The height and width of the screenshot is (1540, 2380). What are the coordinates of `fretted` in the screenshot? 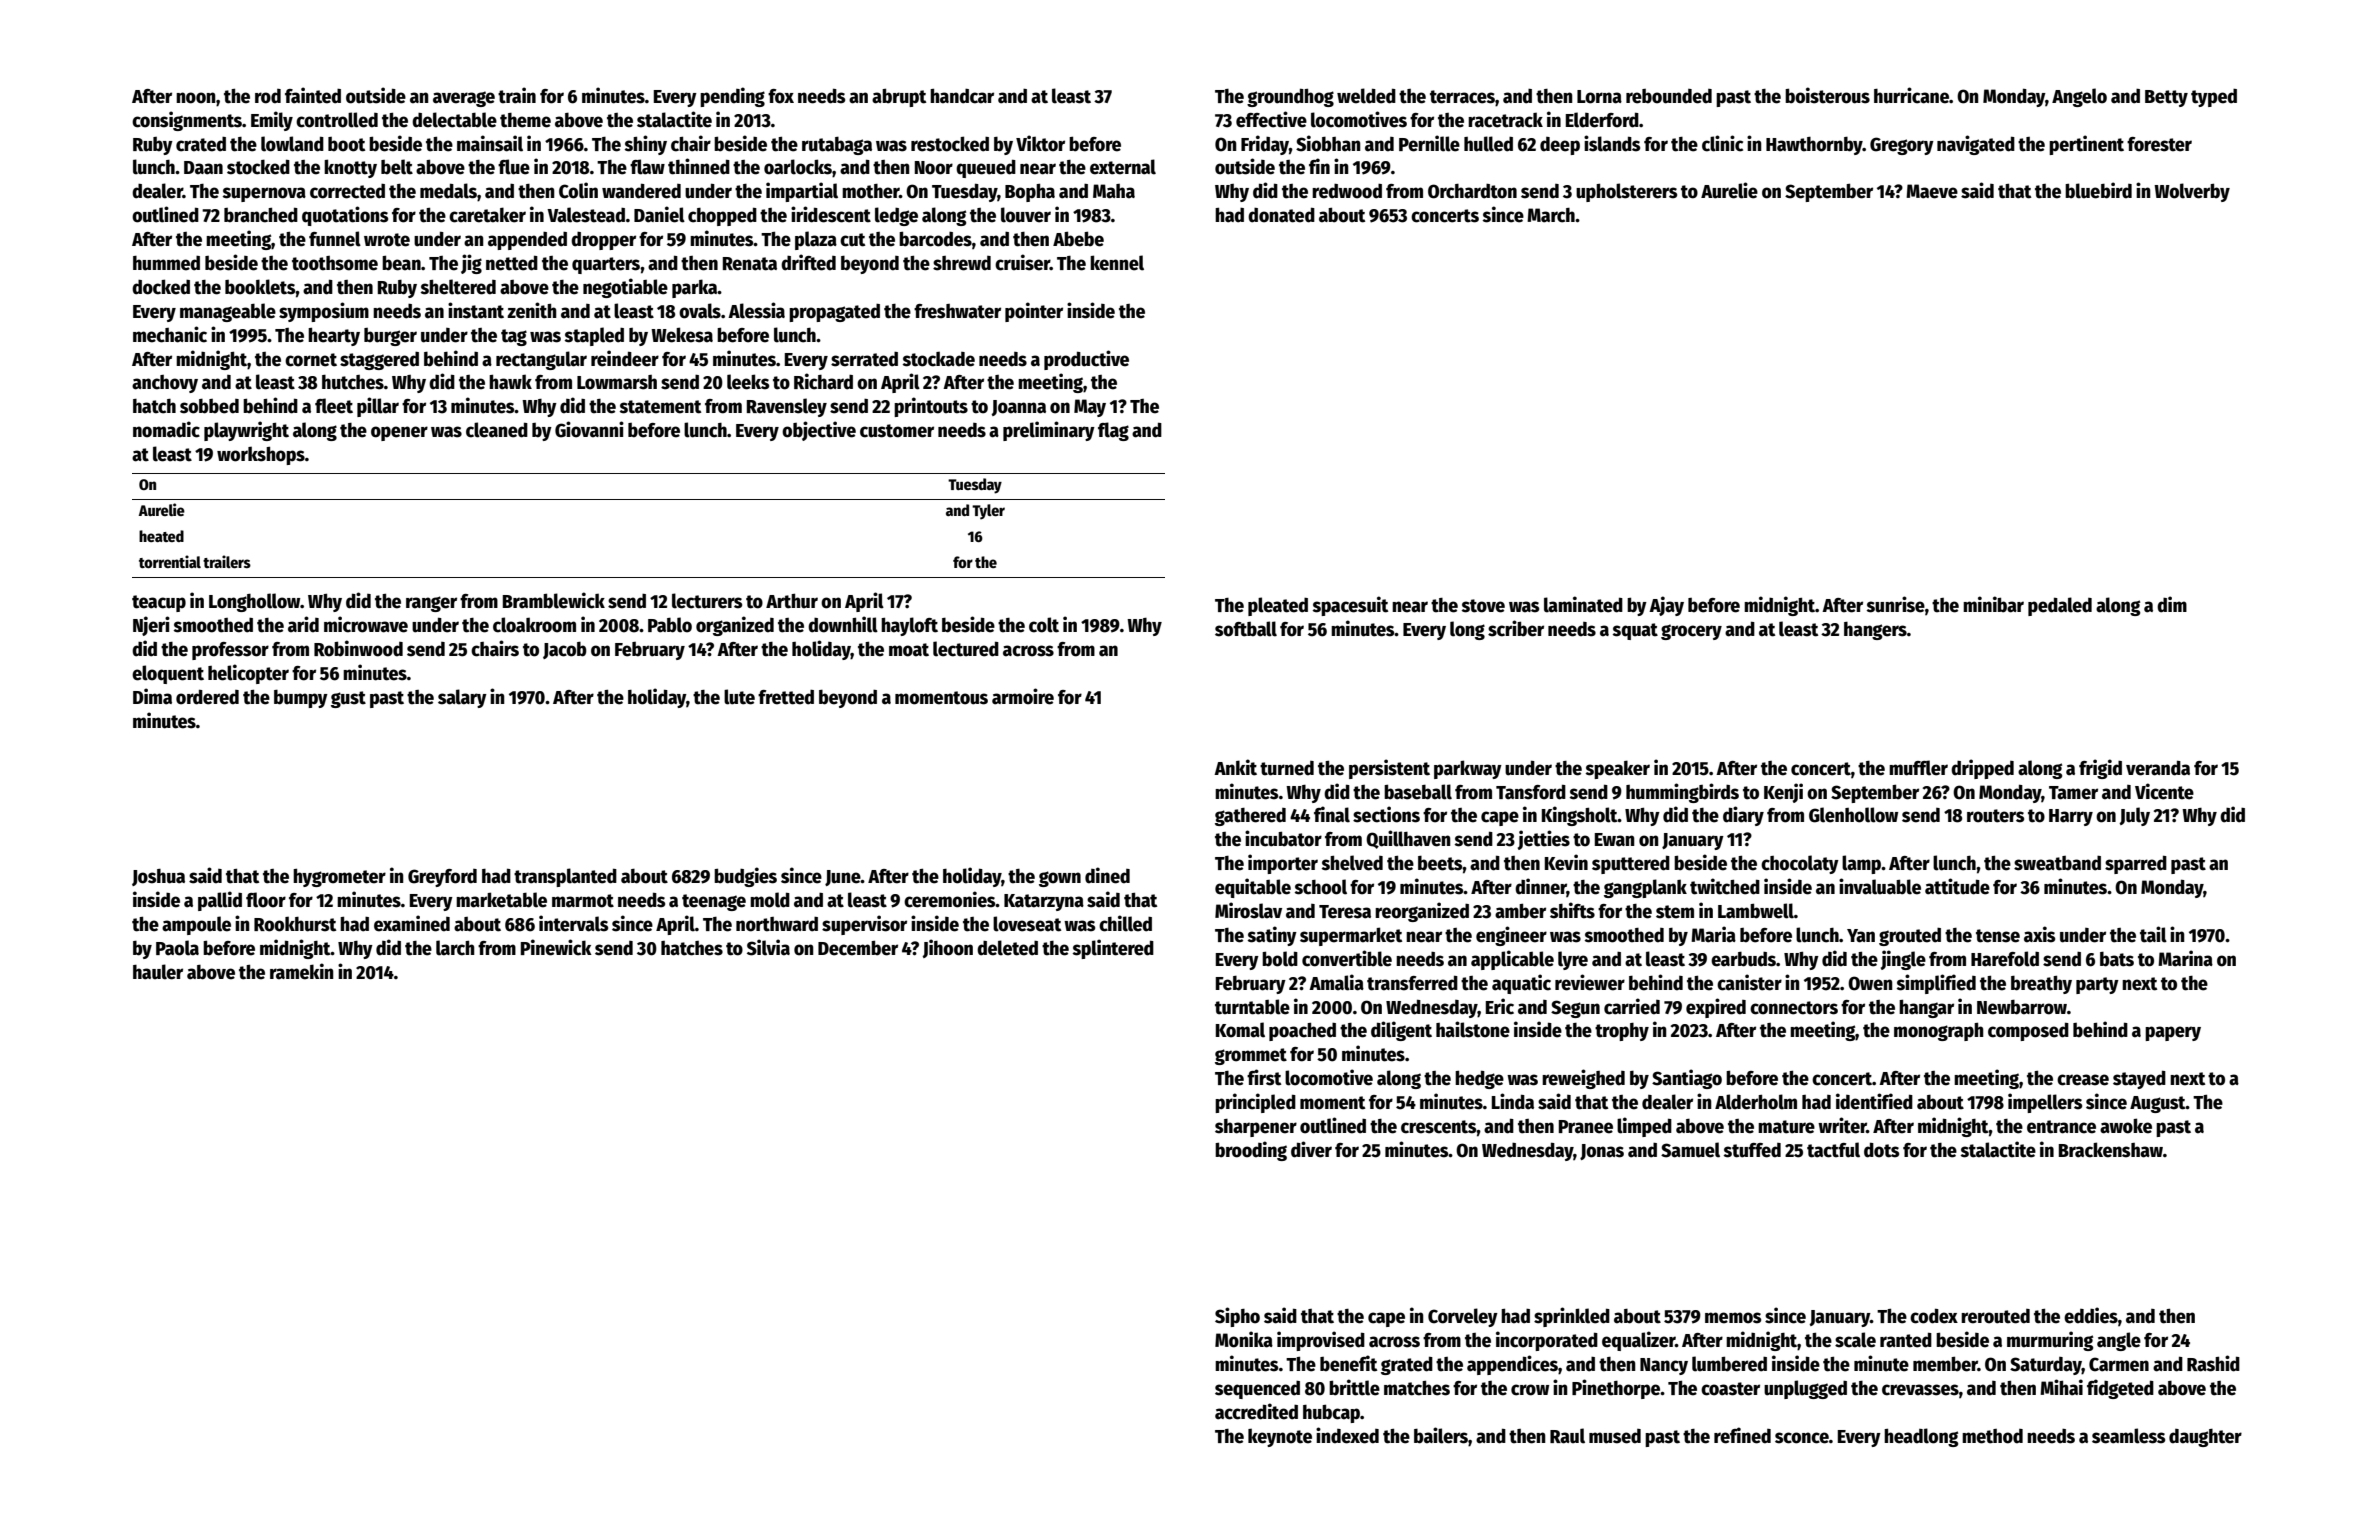 It's located at (786, 697).
